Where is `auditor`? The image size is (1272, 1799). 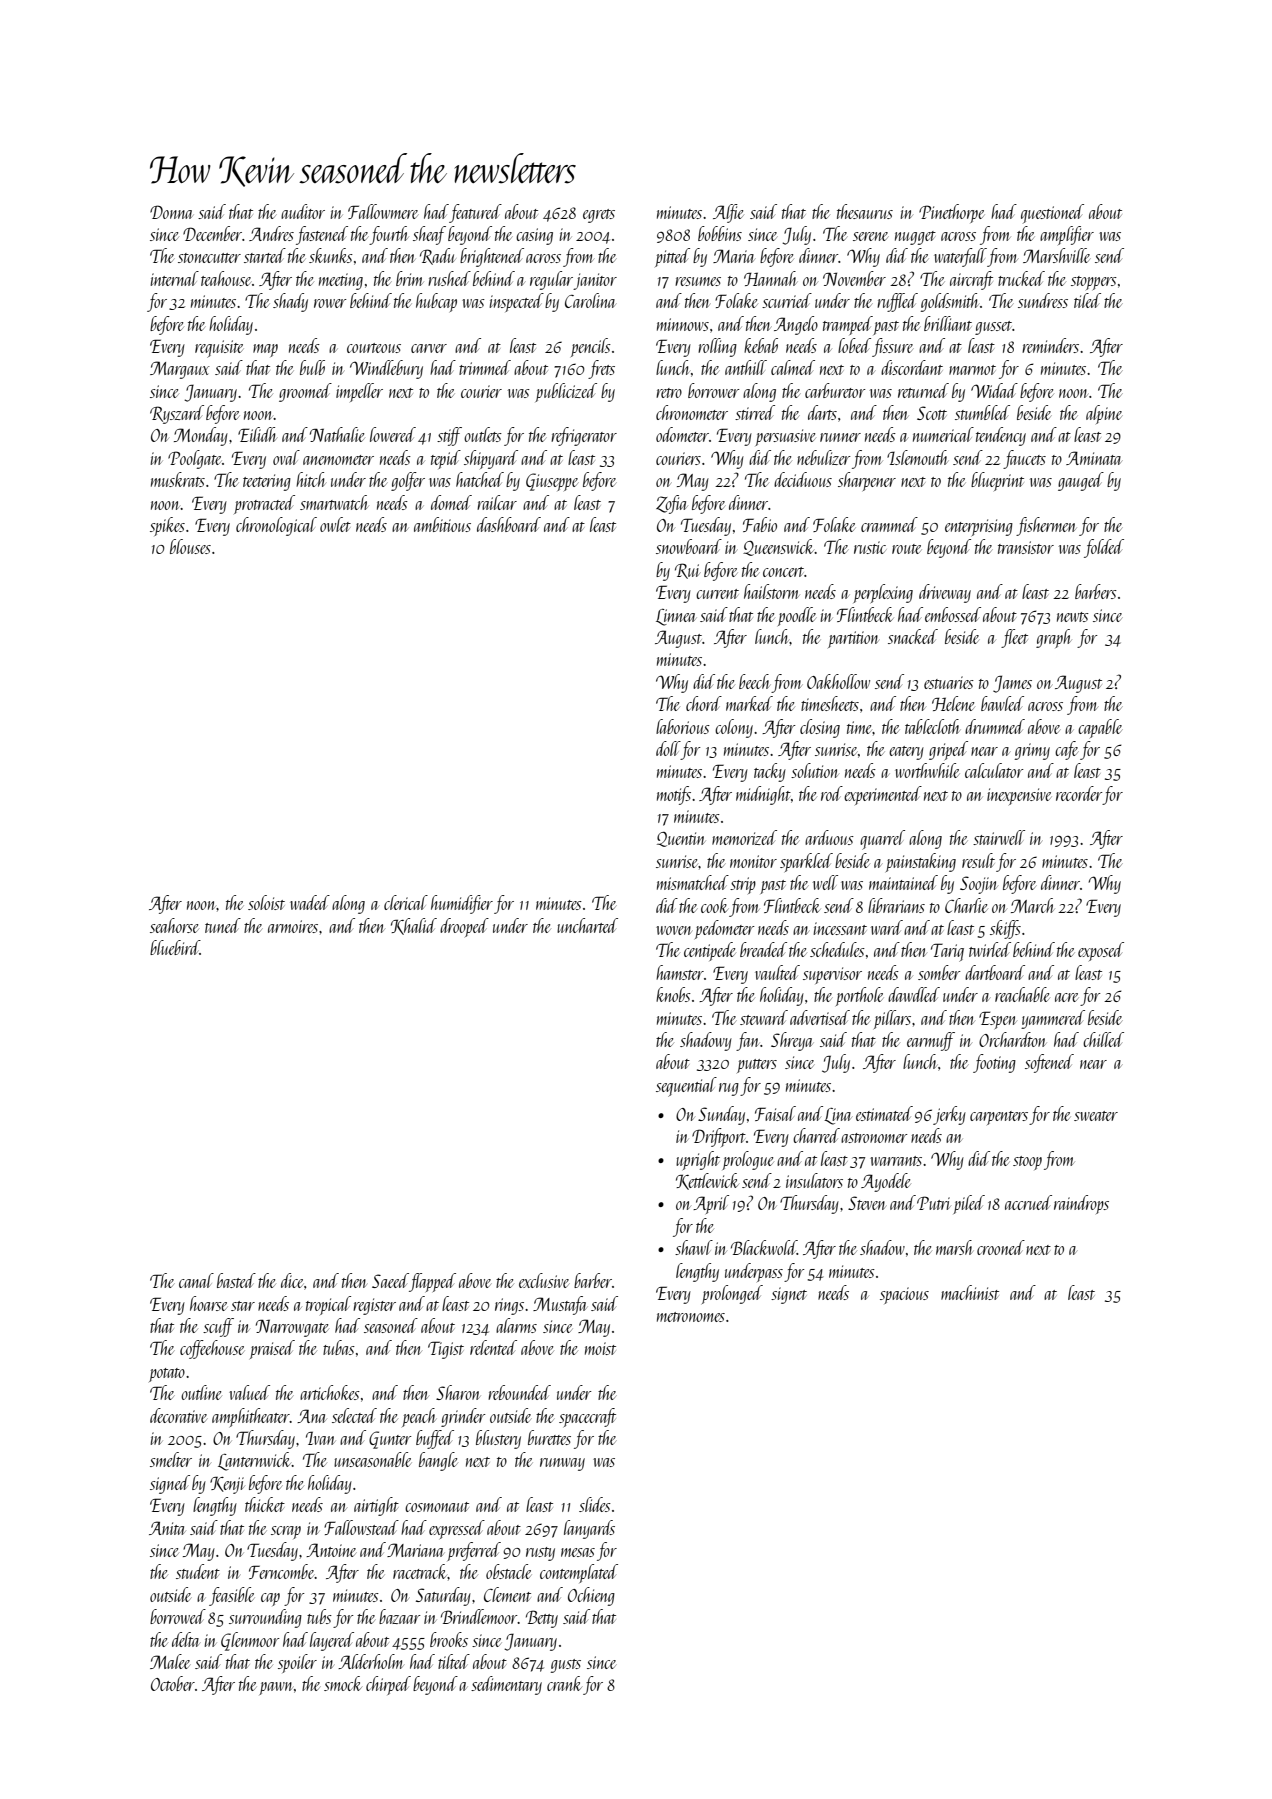
auditor is located at coordinates (303, 211).
